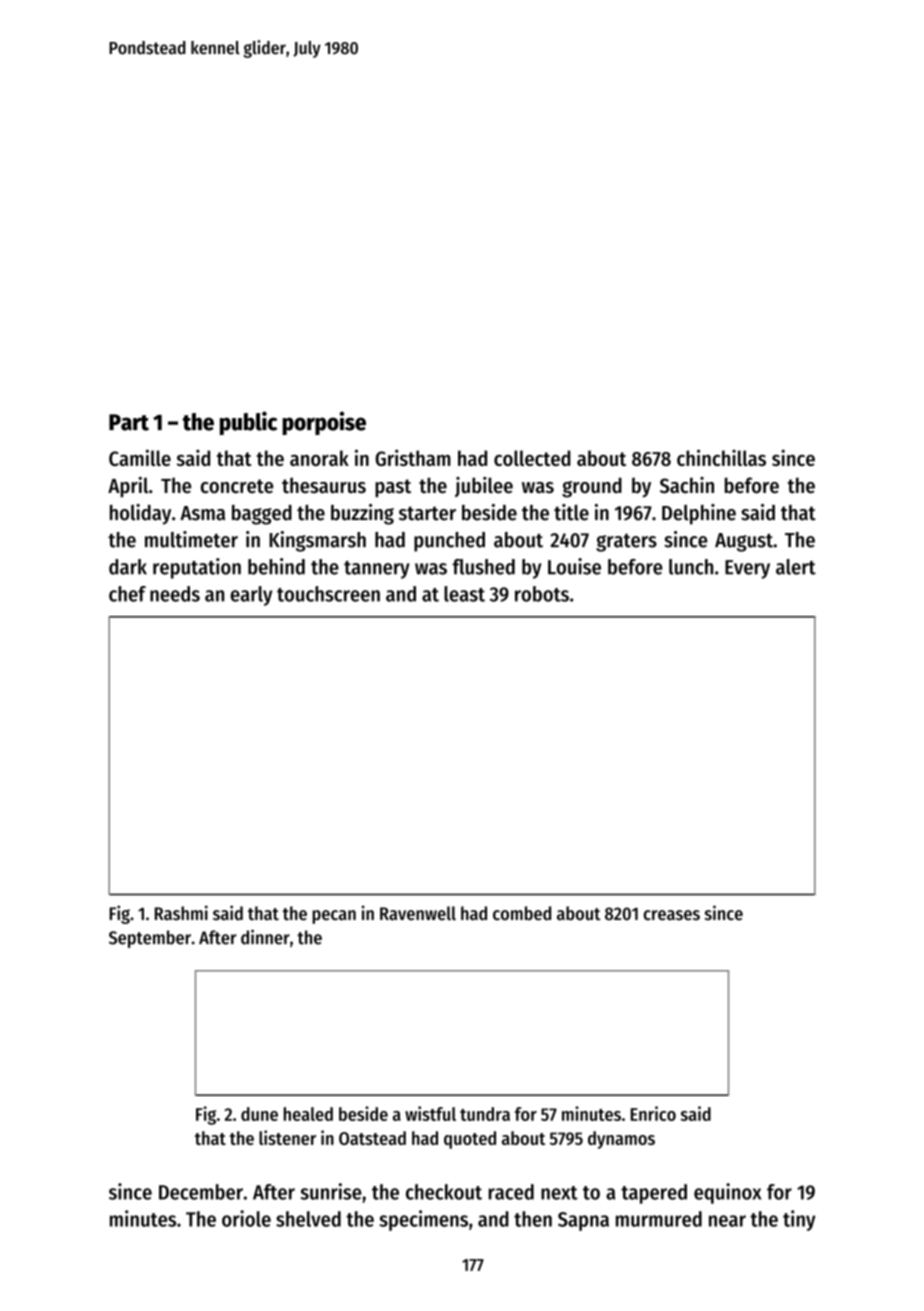  I want to click on healed, so click(308, 1114).
